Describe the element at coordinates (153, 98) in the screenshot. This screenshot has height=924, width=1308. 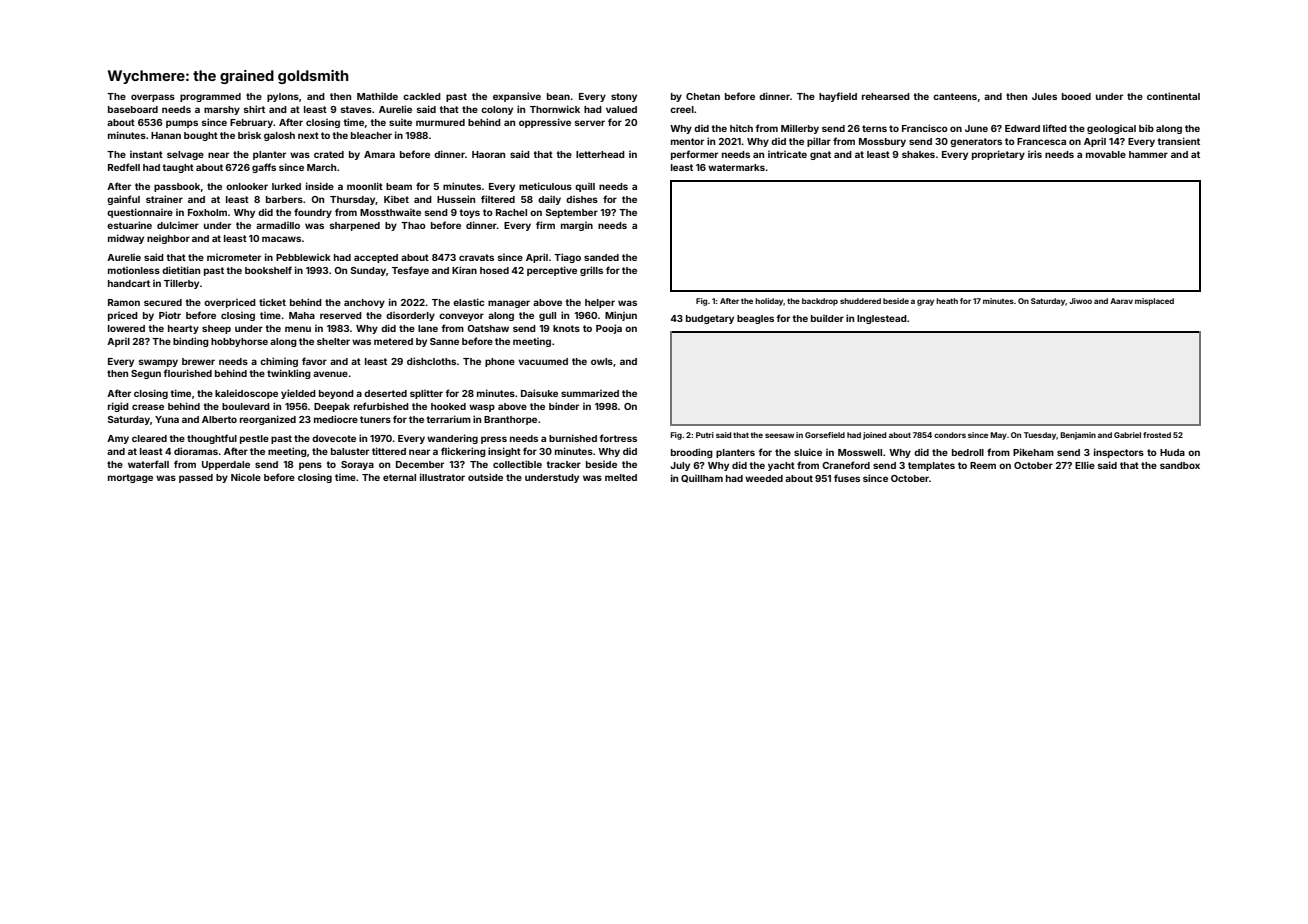
I see `overpass` at that location.
